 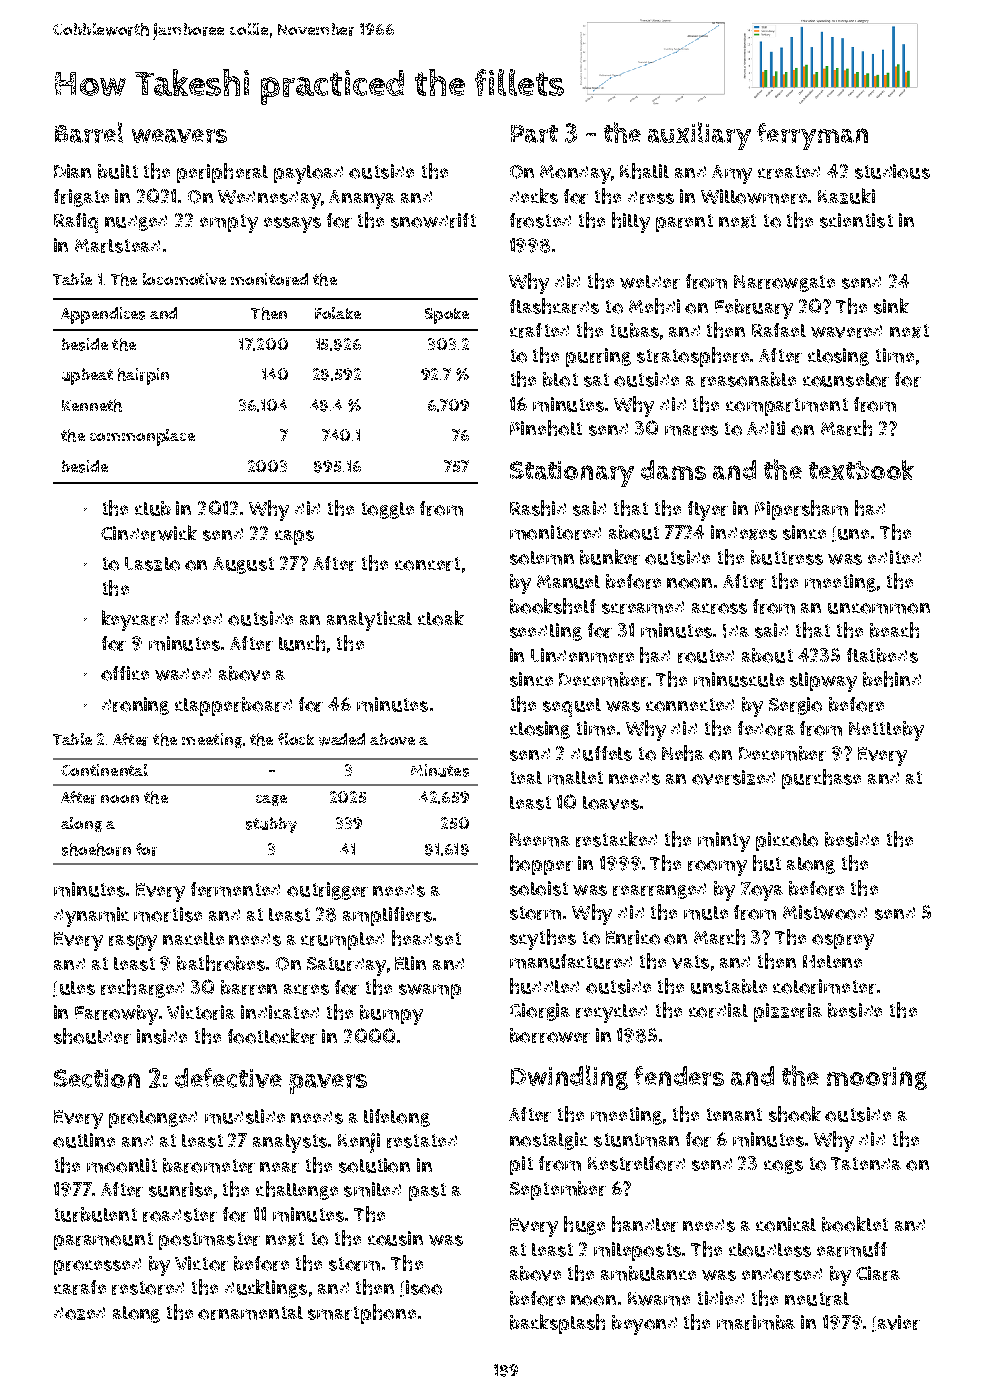 I want to click on dozed, so click(x=79, y=1313).
